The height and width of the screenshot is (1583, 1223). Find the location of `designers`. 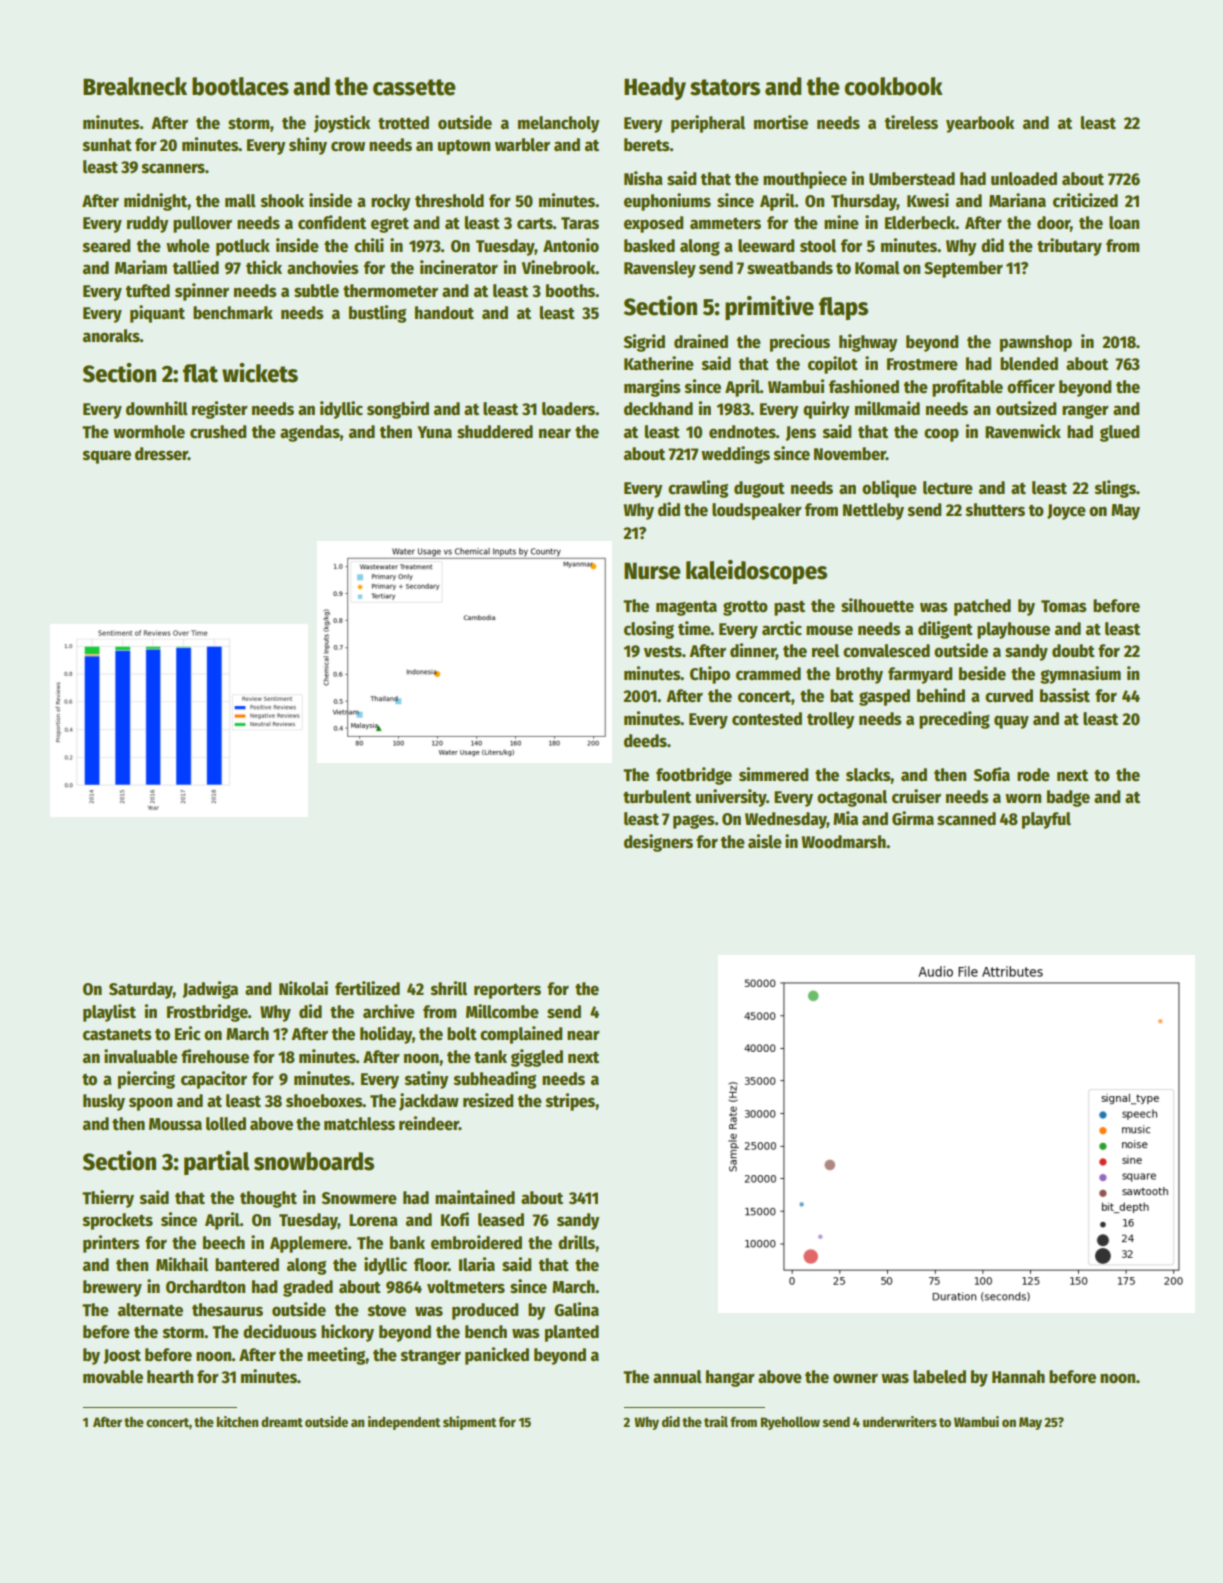

designers is located at coordinates (658, 843).
